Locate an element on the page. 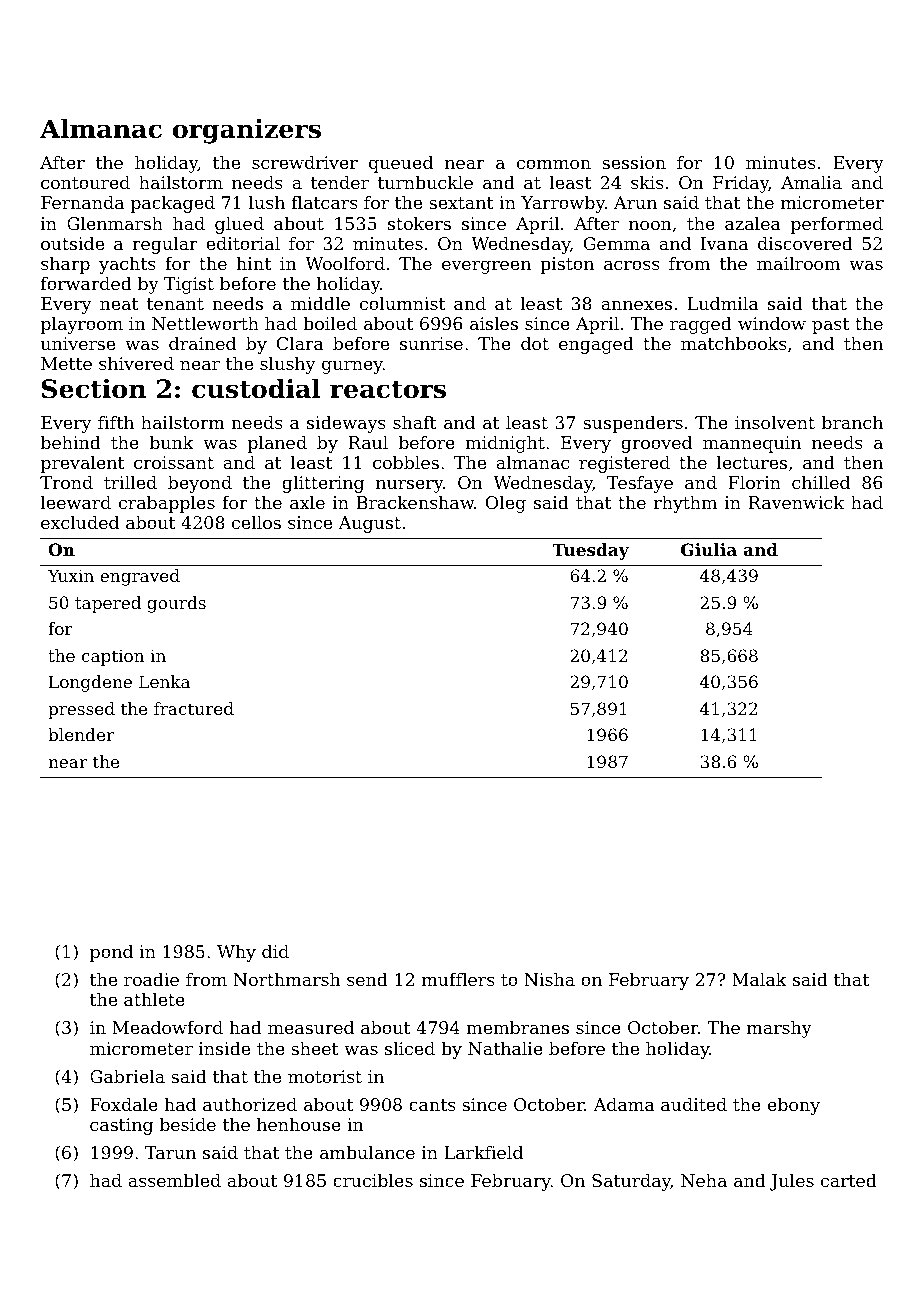 The height and width of the image is (1308, 924). queued is located at coordinates (401, 164).
